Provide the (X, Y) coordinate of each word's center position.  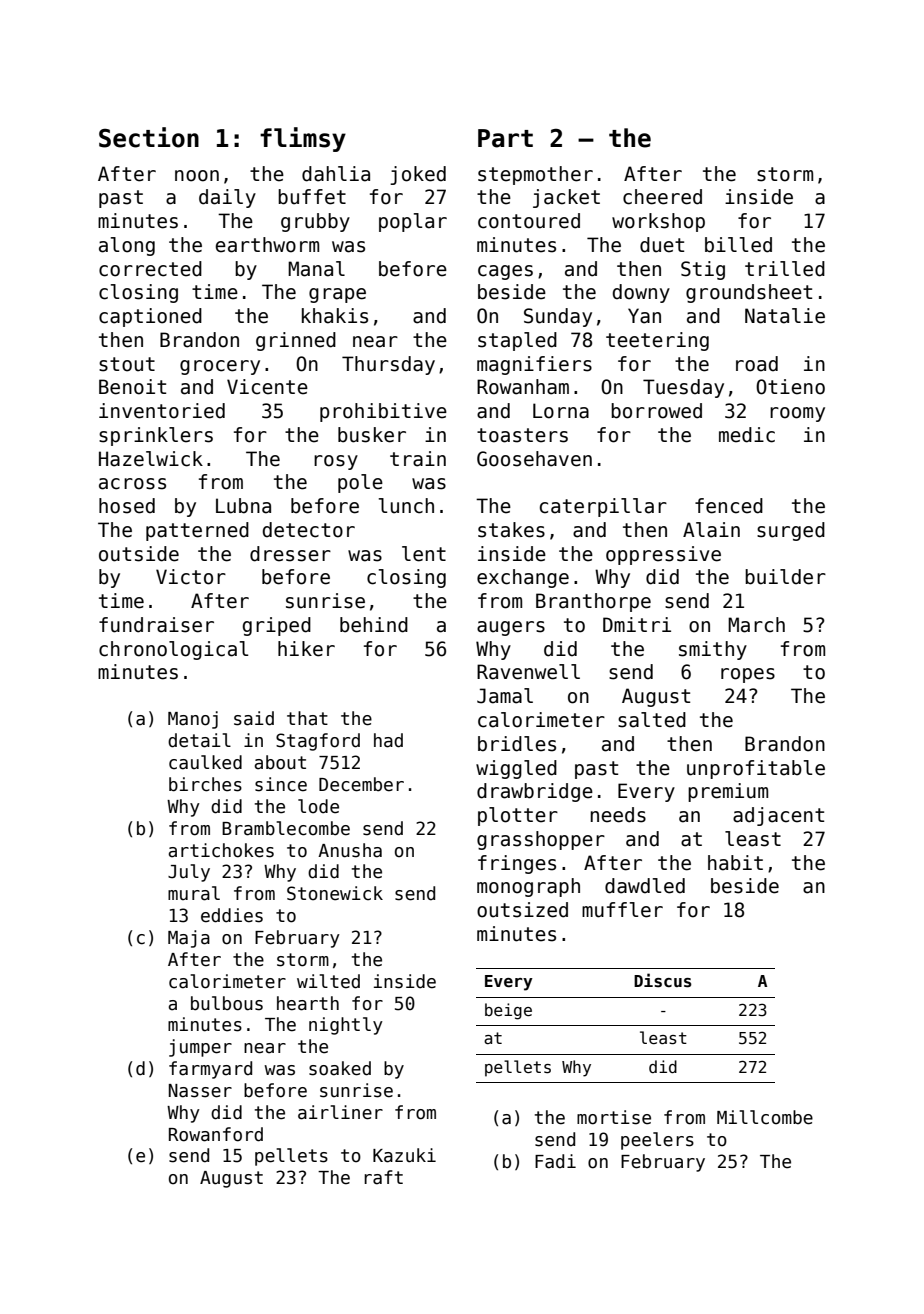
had (388, 740)
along (127, 246)
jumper (200, 1048)
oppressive (663, 555)
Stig (703, 270)
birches (205, 784)
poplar (413, 222)
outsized (522, 910)
